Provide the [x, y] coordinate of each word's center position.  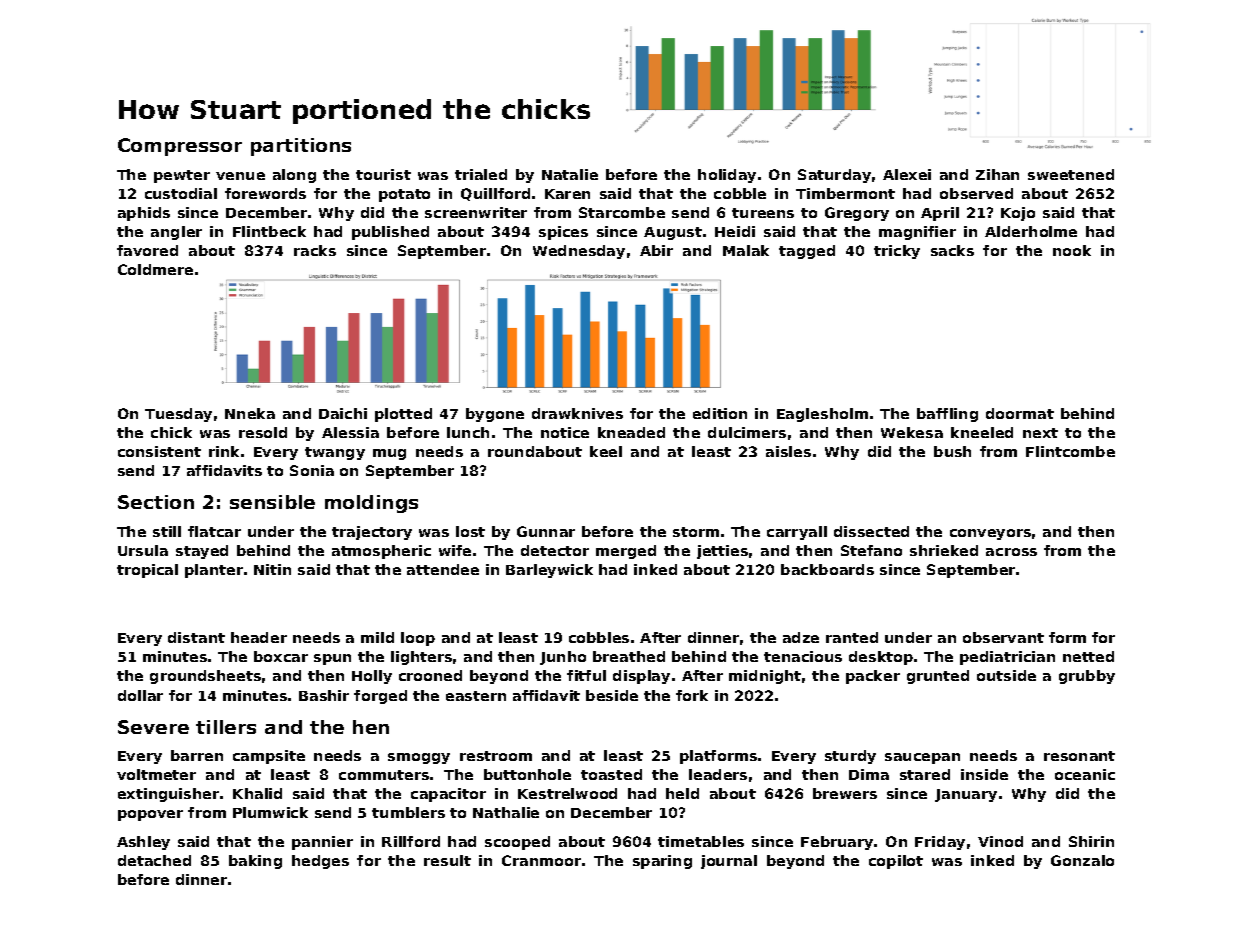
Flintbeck [269, 231]
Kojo [1018, 214]
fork [692, 695]
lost [470, 531]
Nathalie [506, 812]
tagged [807, 252]
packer [873, 677]
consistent [159, 451]
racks [315, 250]
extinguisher [168, 795]
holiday [727, 176]
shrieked [944, 550]
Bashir [324, 695]
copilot [896, 862]
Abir [656, 250]
